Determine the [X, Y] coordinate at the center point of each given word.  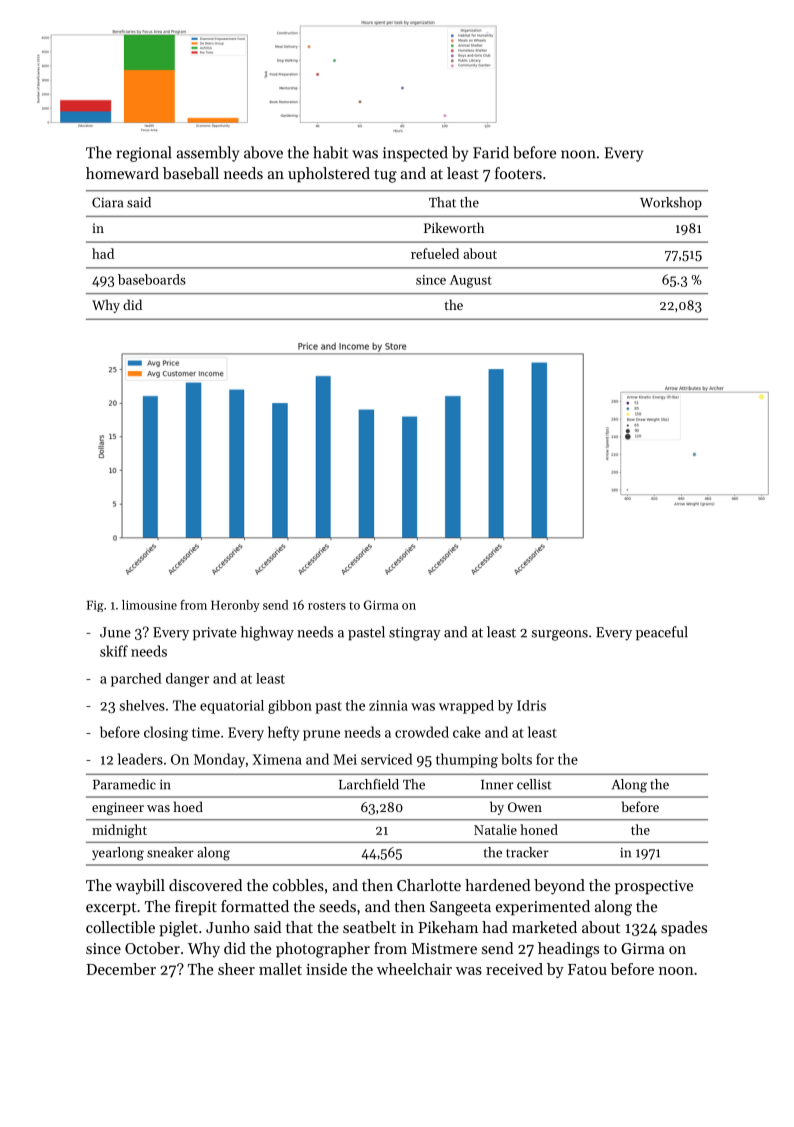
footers [518, 173]
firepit [196, 908]
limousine [149, 605]
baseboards [152, 279]
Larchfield [369, 784]
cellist [534, 784]
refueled [435, 253]
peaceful [662, 633]
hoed [188, 806]
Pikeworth [454, 227]
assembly [208, 154]
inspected [415, 154]
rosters [327, 606]
